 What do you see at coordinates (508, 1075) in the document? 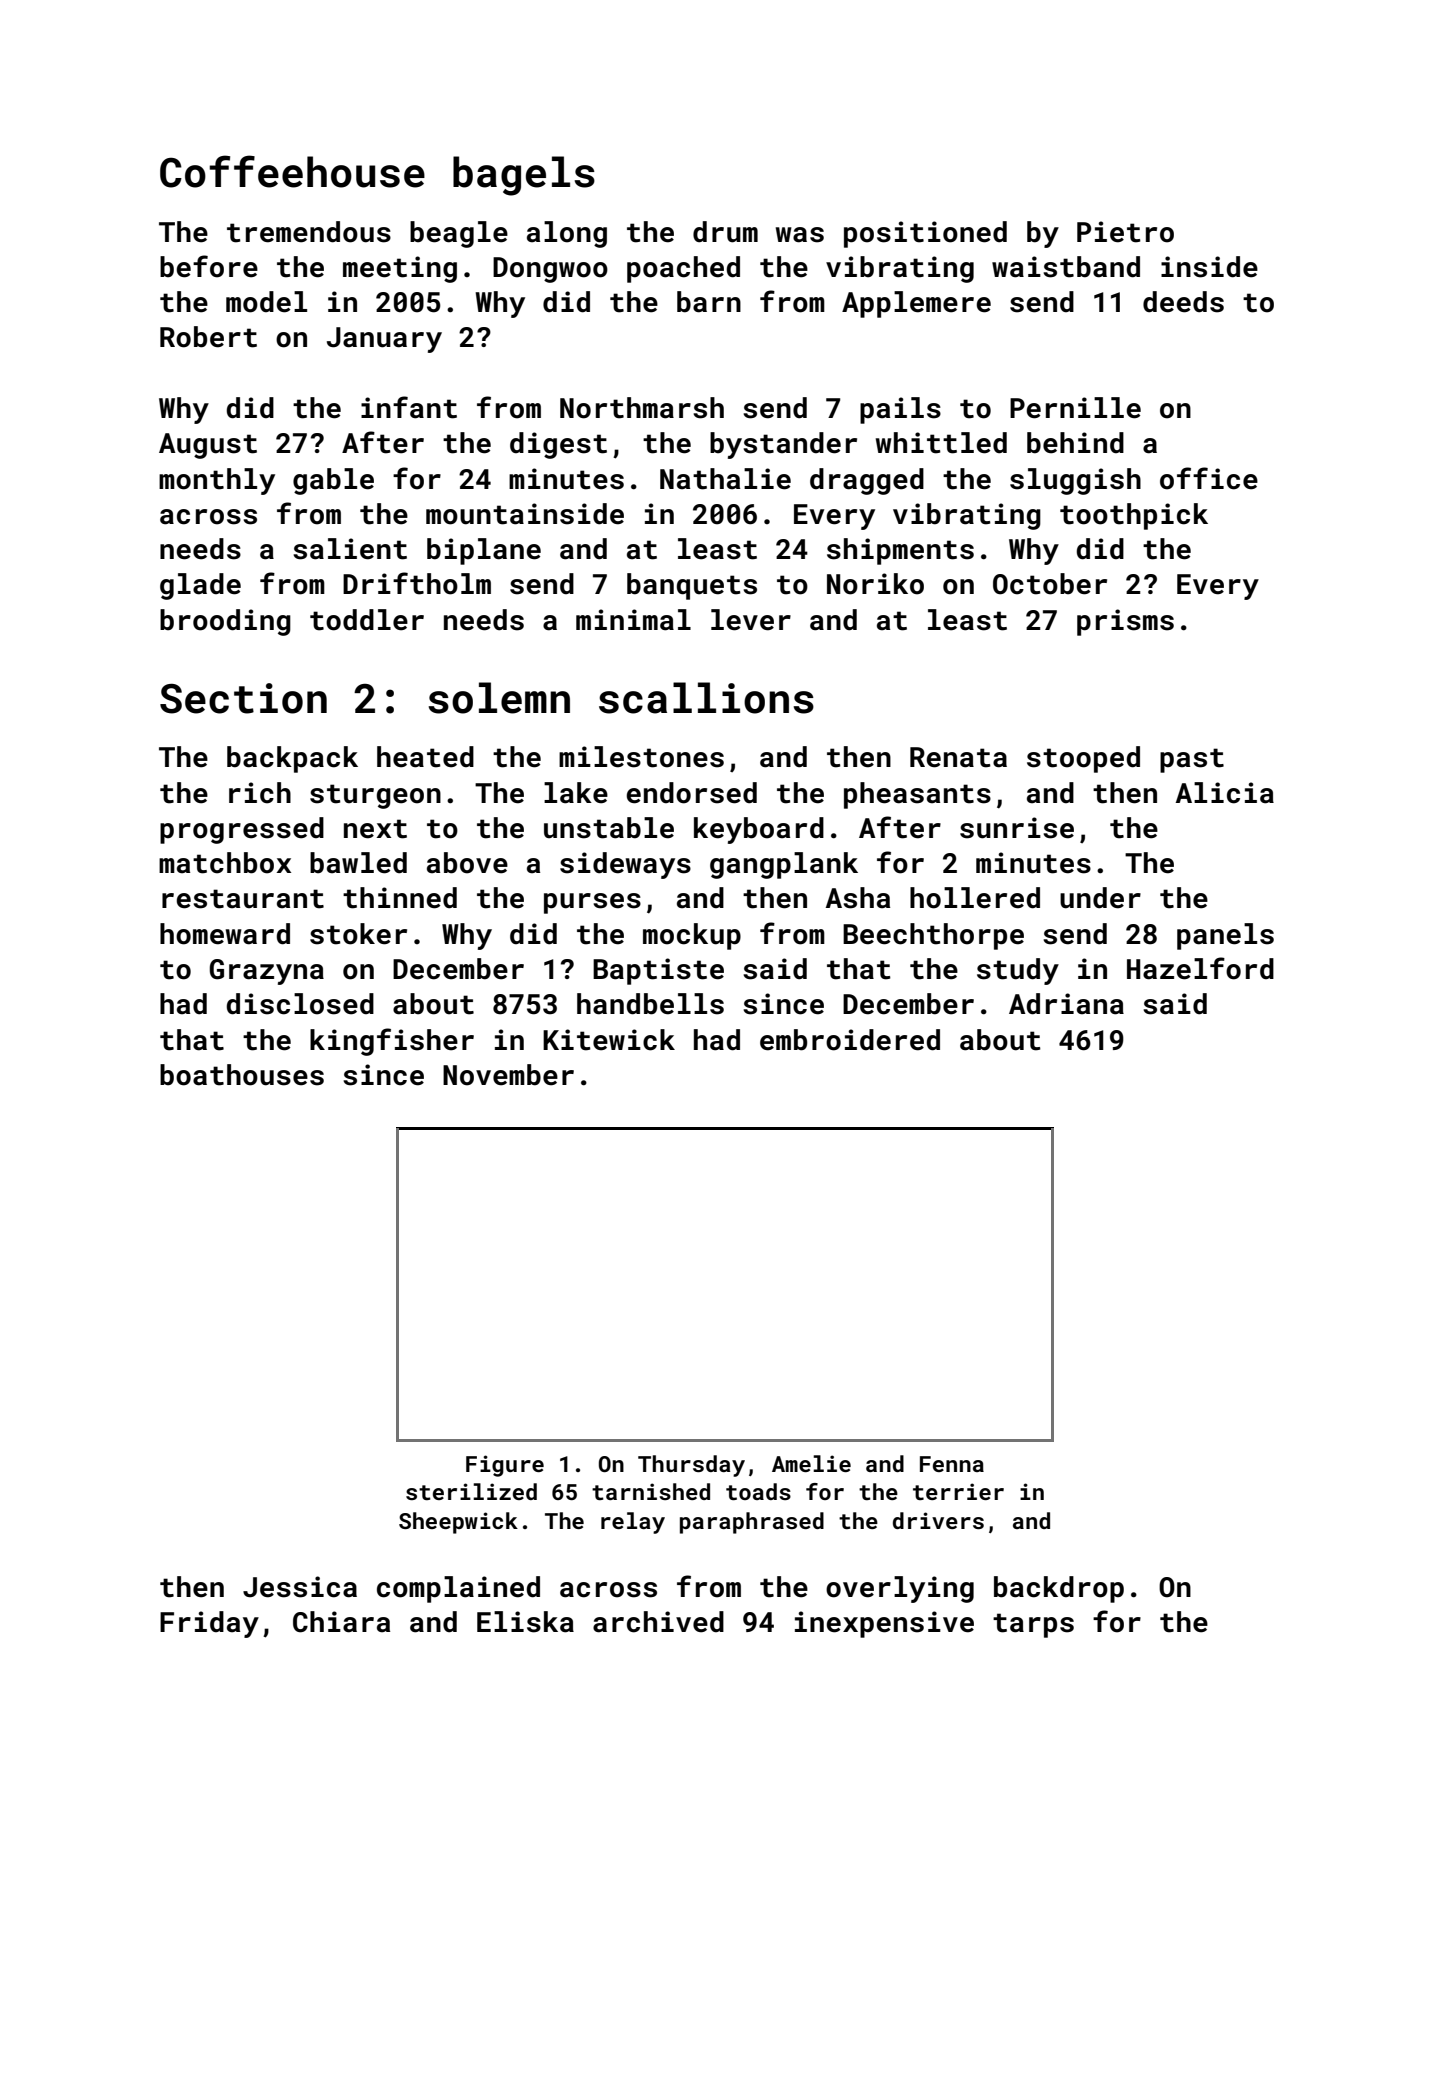
I see `November` at bounding box center [508, 1075].
